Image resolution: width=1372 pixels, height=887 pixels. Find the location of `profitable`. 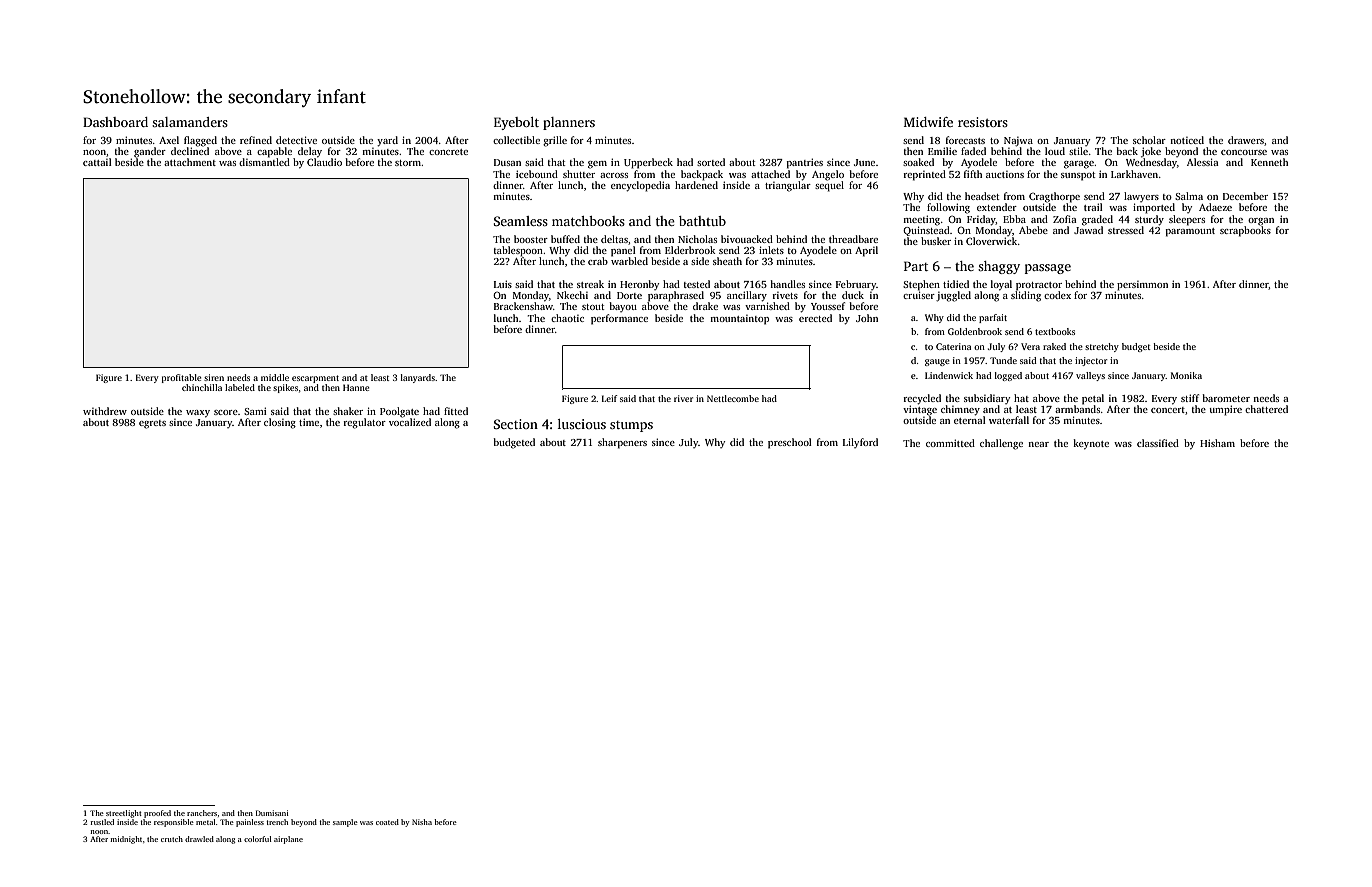

profitable is located at coordinates (181, 378).
